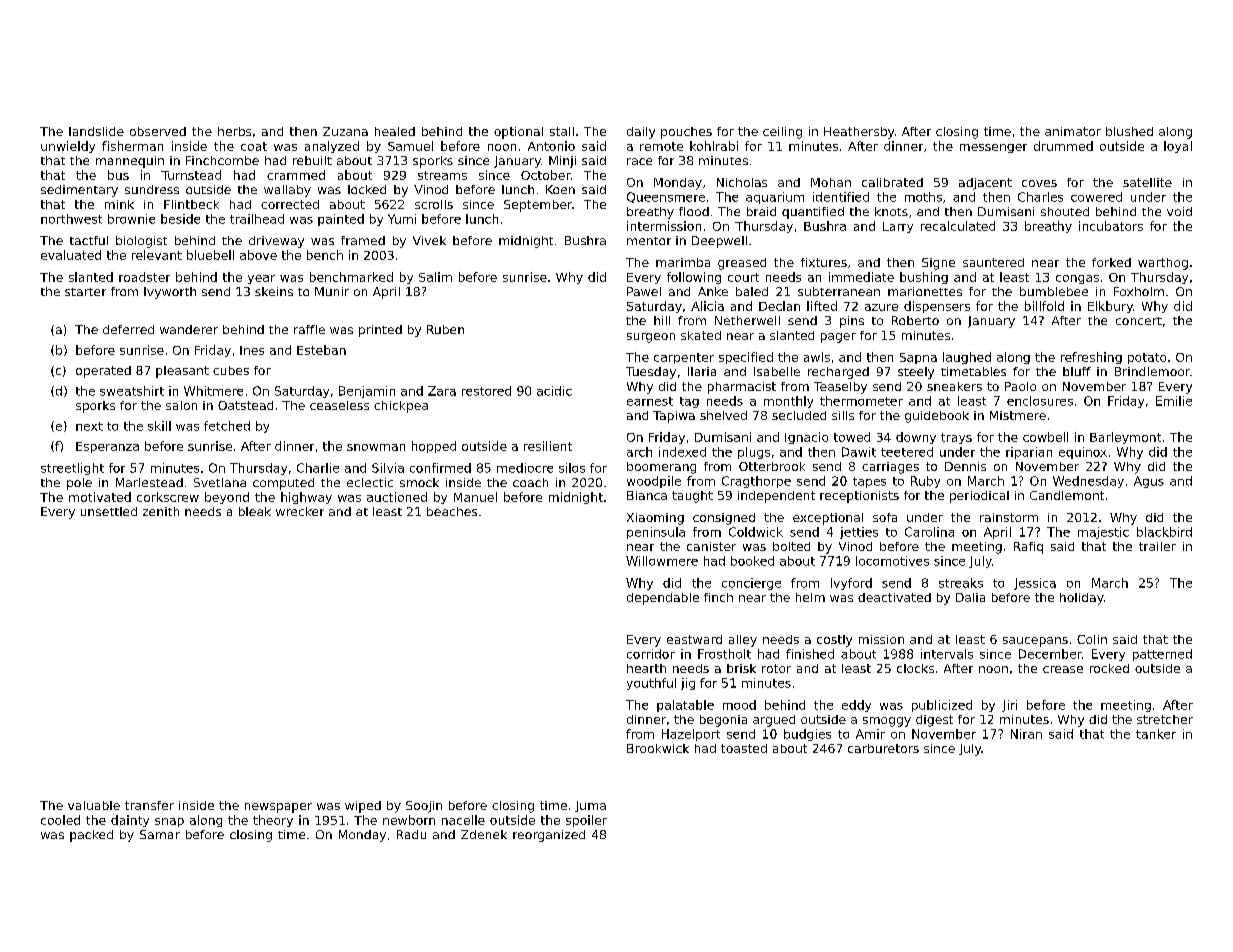 This page has height=952, width=1233. What do you see at coordinates (1162, 655) in the page?
I see `patterned` at bounding box center [1162, 655].
